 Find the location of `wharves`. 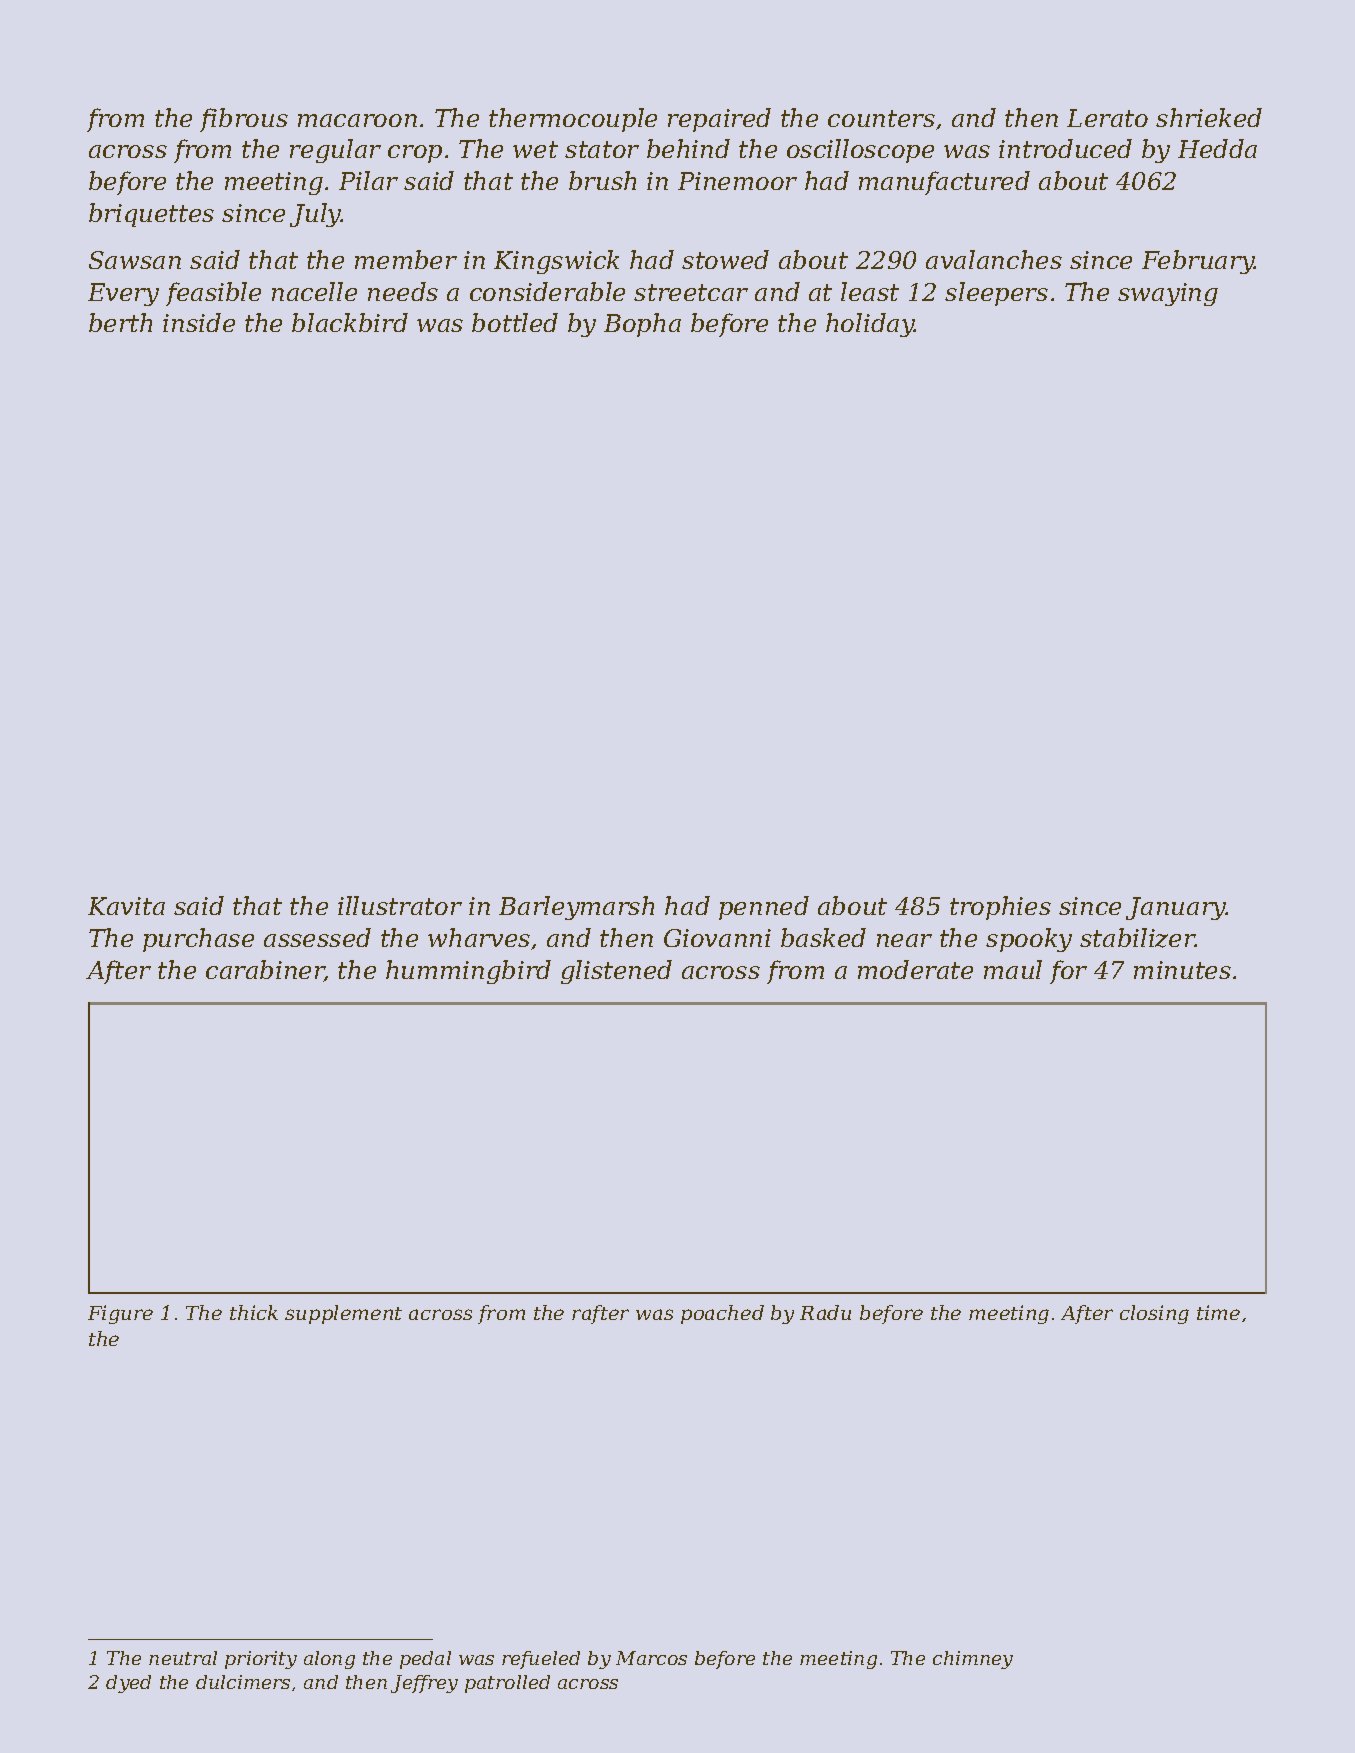

wharves is located at coordinates (479, 937).
